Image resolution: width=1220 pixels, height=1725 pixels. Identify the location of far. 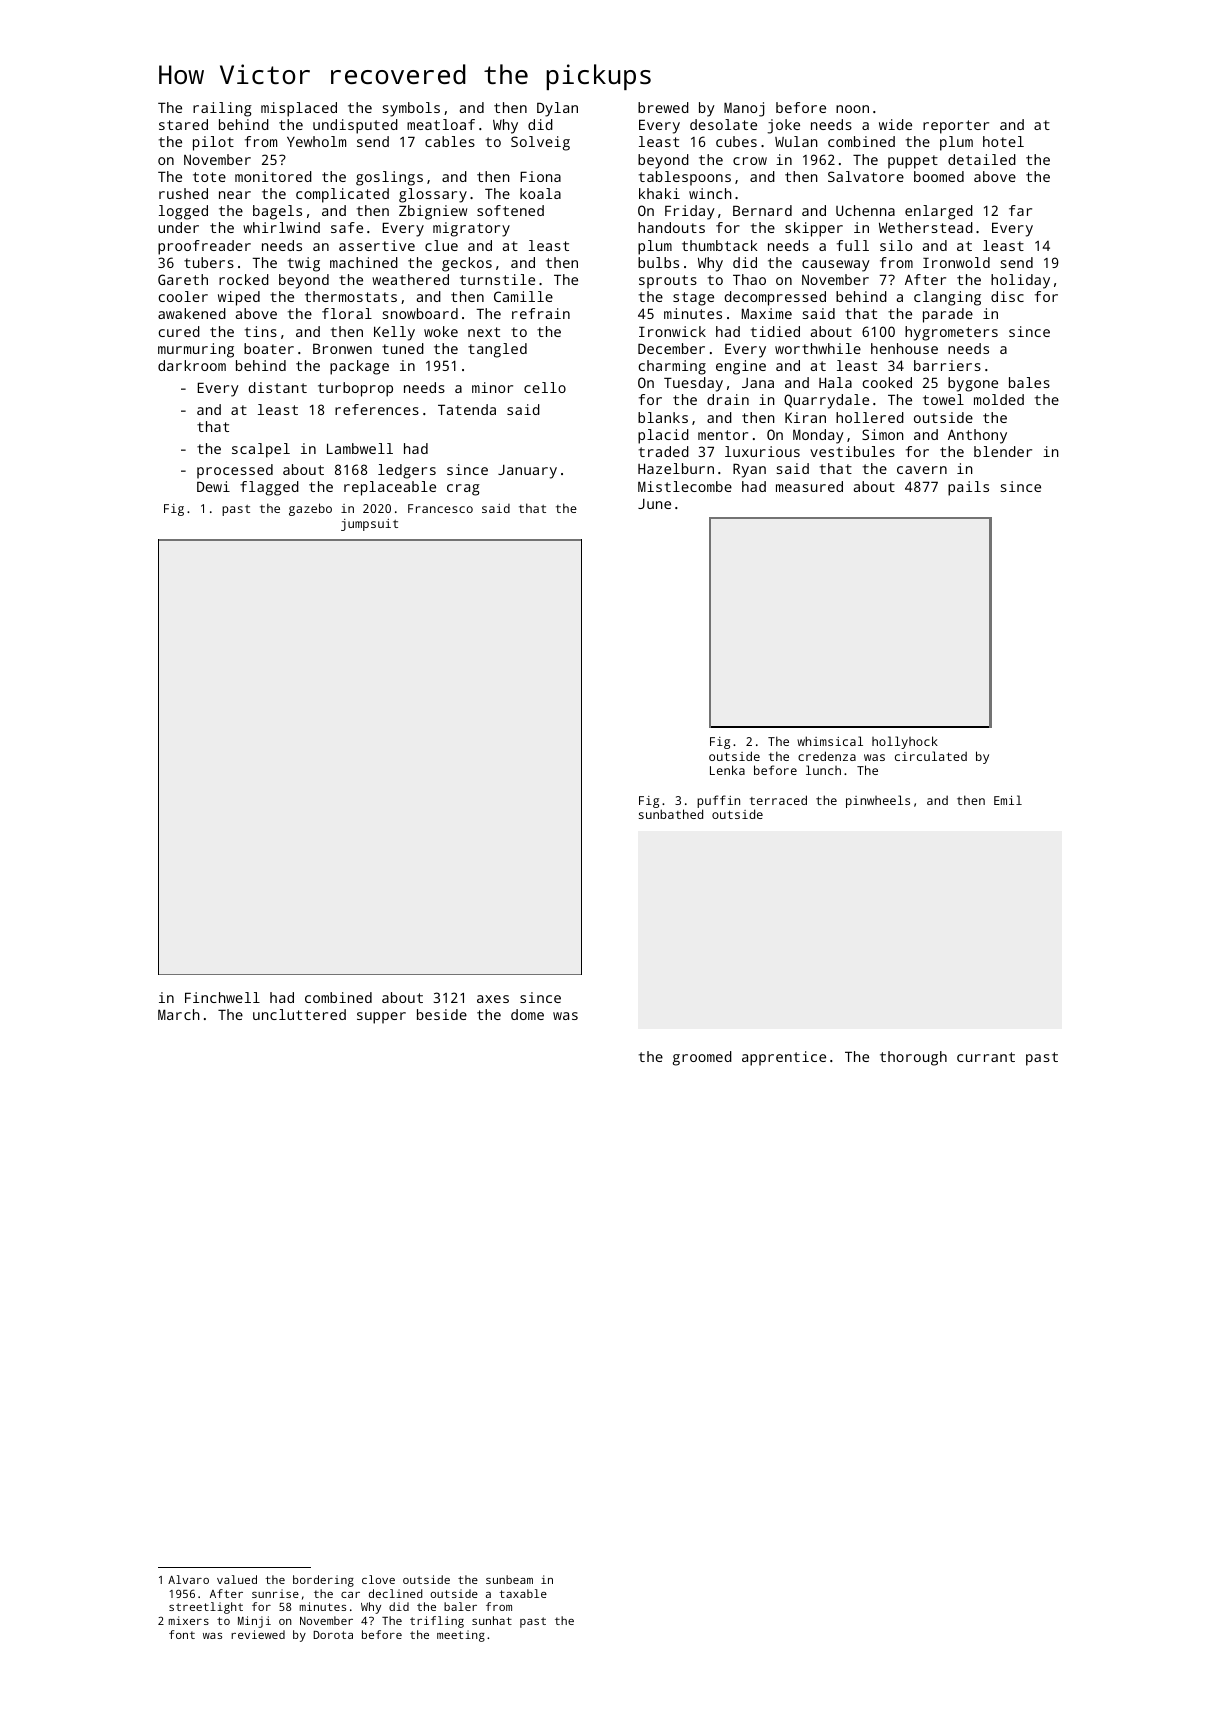
(1020, 210).
